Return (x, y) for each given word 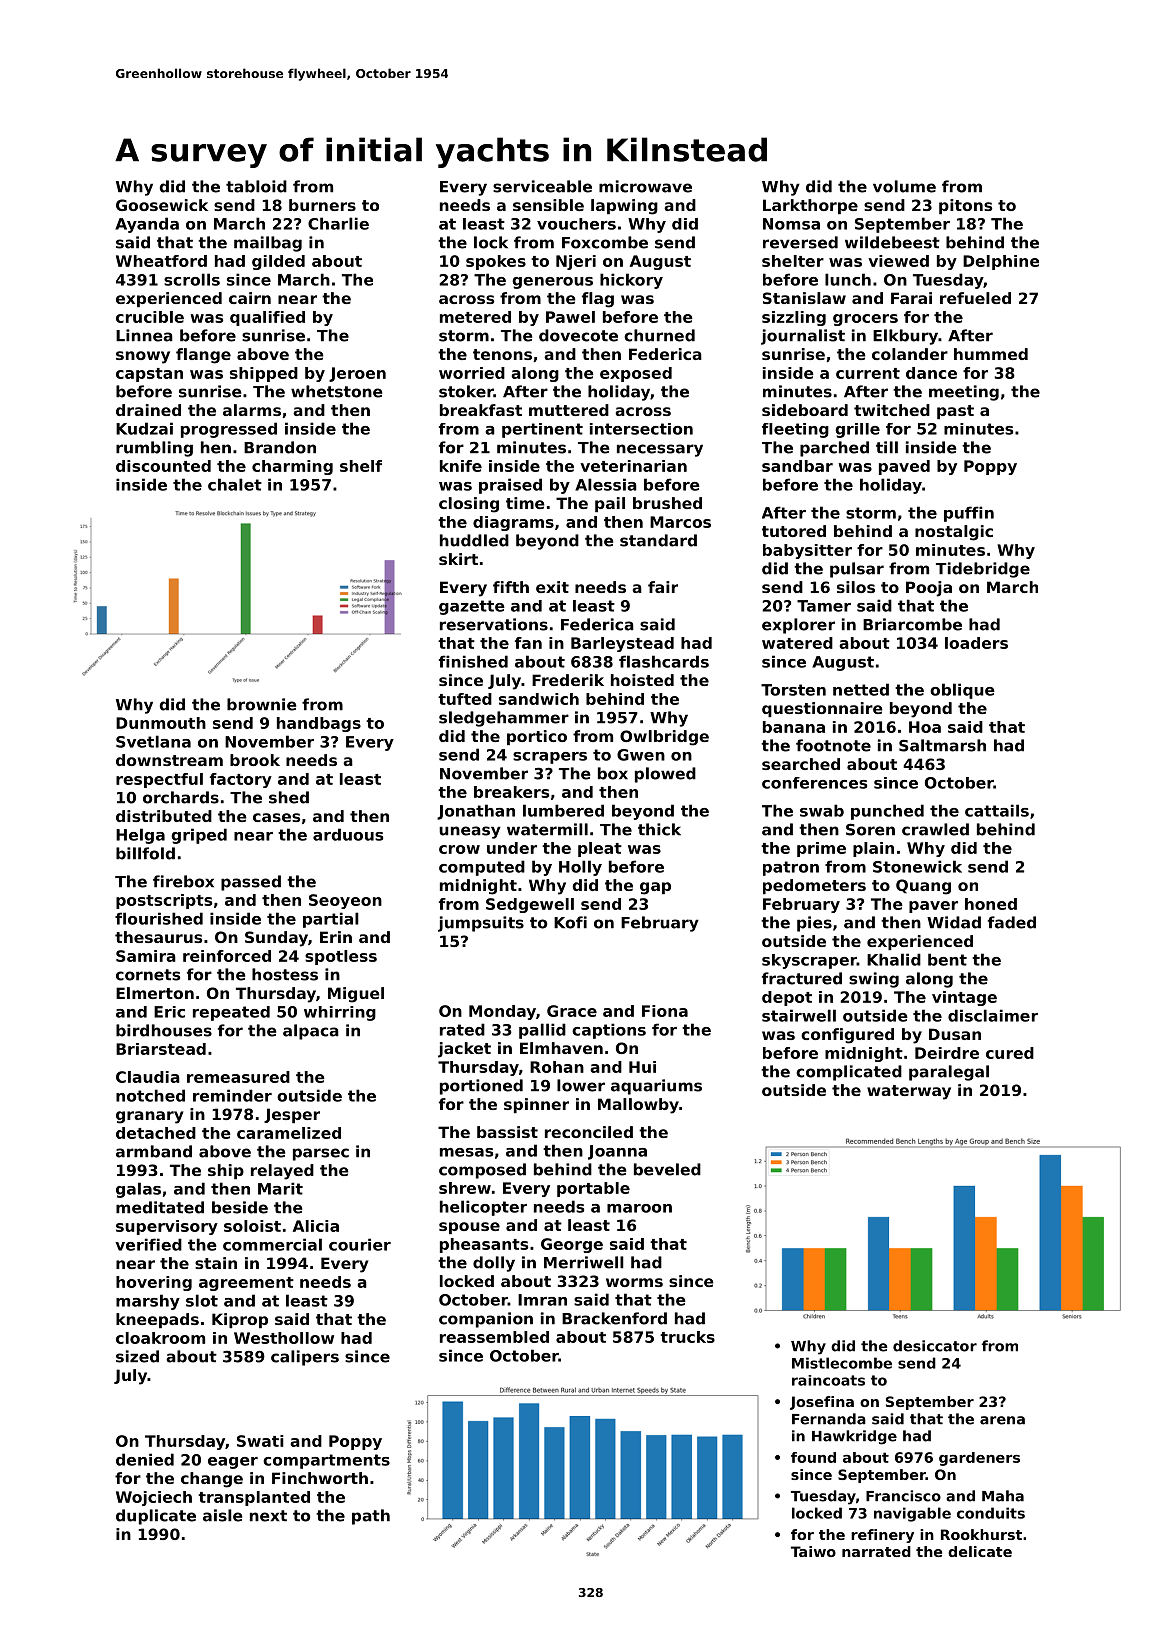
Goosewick (162, 205)
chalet (235, 484)
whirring (340, 1013)
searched (801, 764)
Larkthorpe (810, 206)
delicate (980, 1551)
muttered (569, 410)
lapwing (624, 207)
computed (482, 868)
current (868, 373)
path (371, 1517)
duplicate (156, 1517)
